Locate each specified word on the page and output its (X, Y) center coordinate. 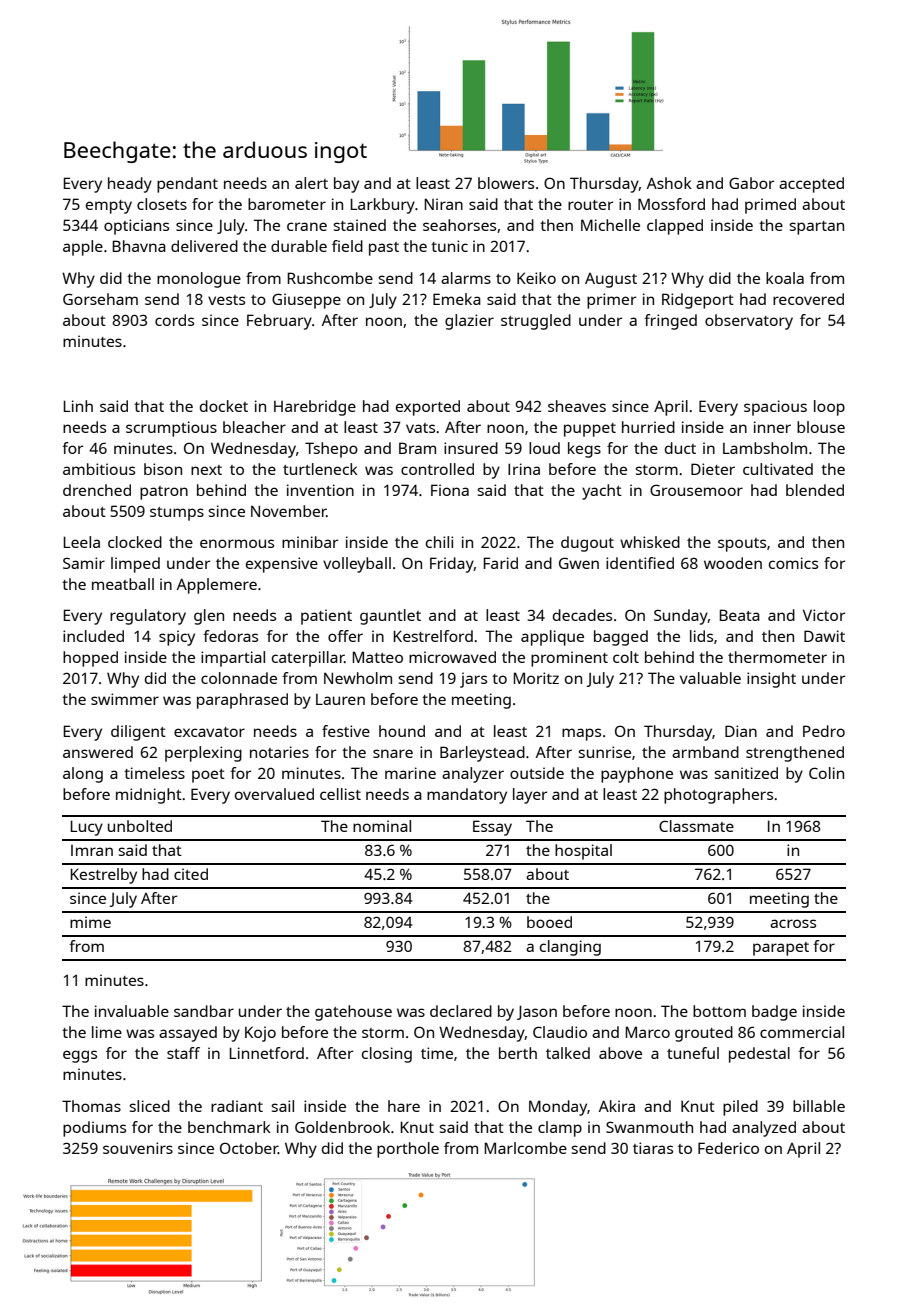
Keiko (536, 278)
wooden (733, 563)
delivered (204, 246)
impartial (233, 659)
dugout (587, 544)
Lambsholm (765, 448)
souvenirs (138, 1148)
